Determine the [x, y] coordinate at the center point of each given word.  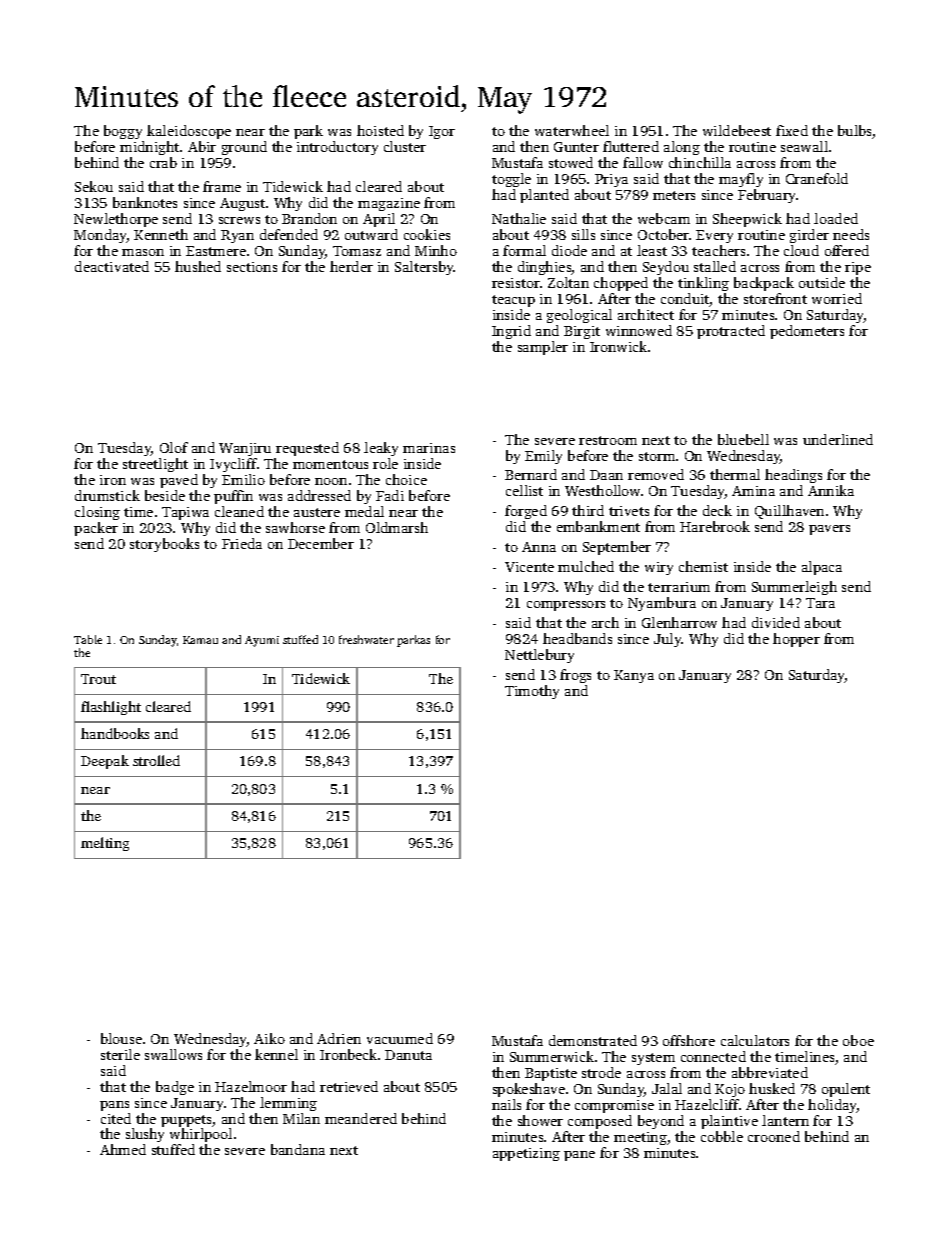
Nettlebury [539, 656]
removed [656, 474]
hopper [796, 640]
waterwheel [572, 130]
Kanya [634, 676]
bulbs [855, 132]
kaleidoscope [189, 132]
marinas [429, 448]
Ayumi [262, 641]
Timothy [532, 692]
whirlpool [201, 1135]
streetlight [155, 465]
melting [105, 844]
